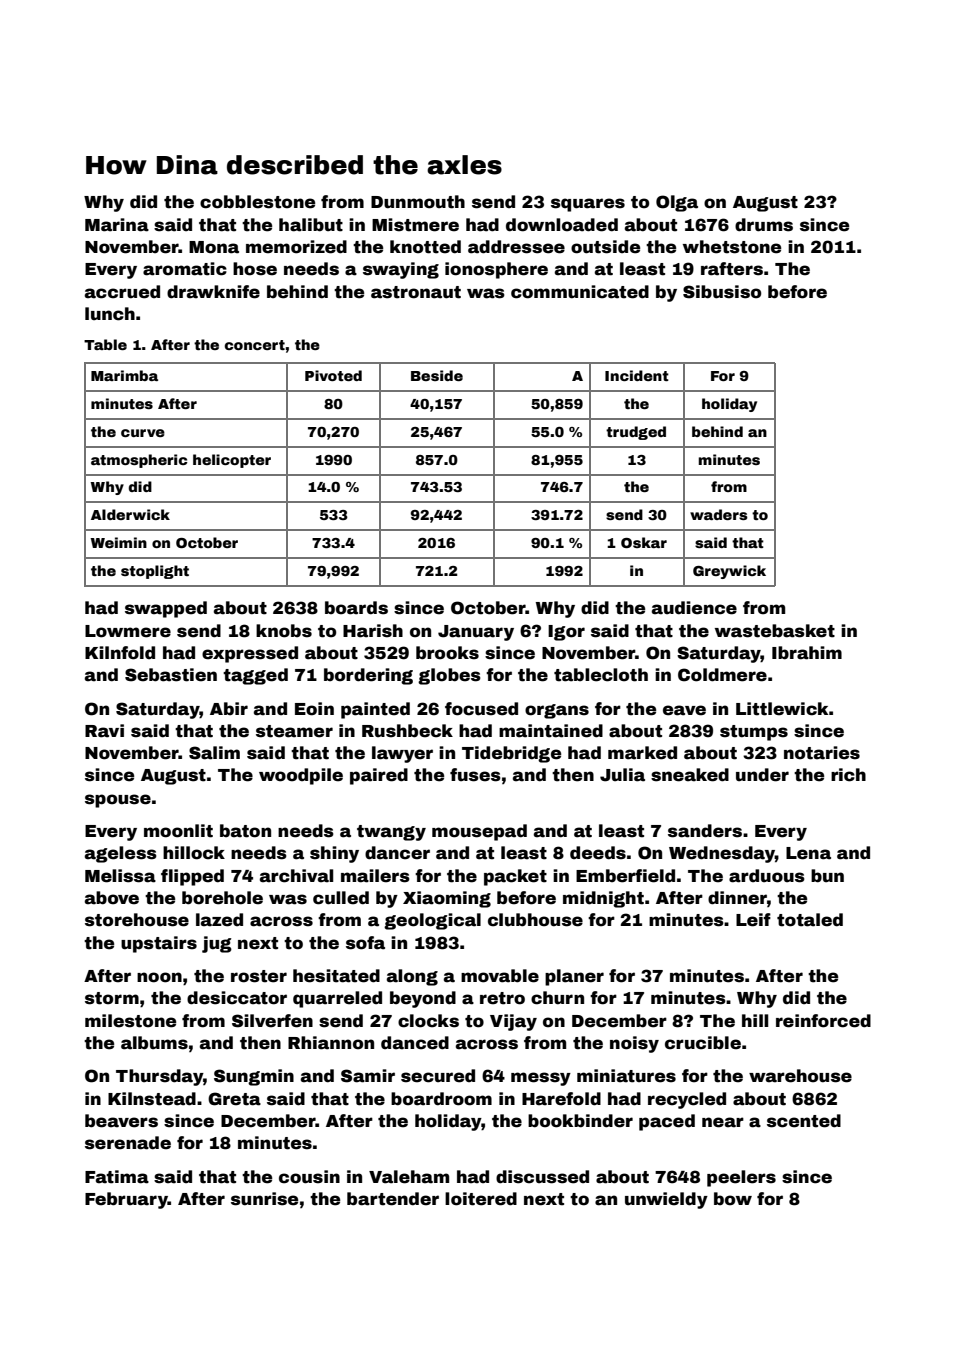 The image size is (959, 1361). What do you see at coordinates (447, 899) in the image?
I see `Xiaoming` at bounding box center [447, 899].
